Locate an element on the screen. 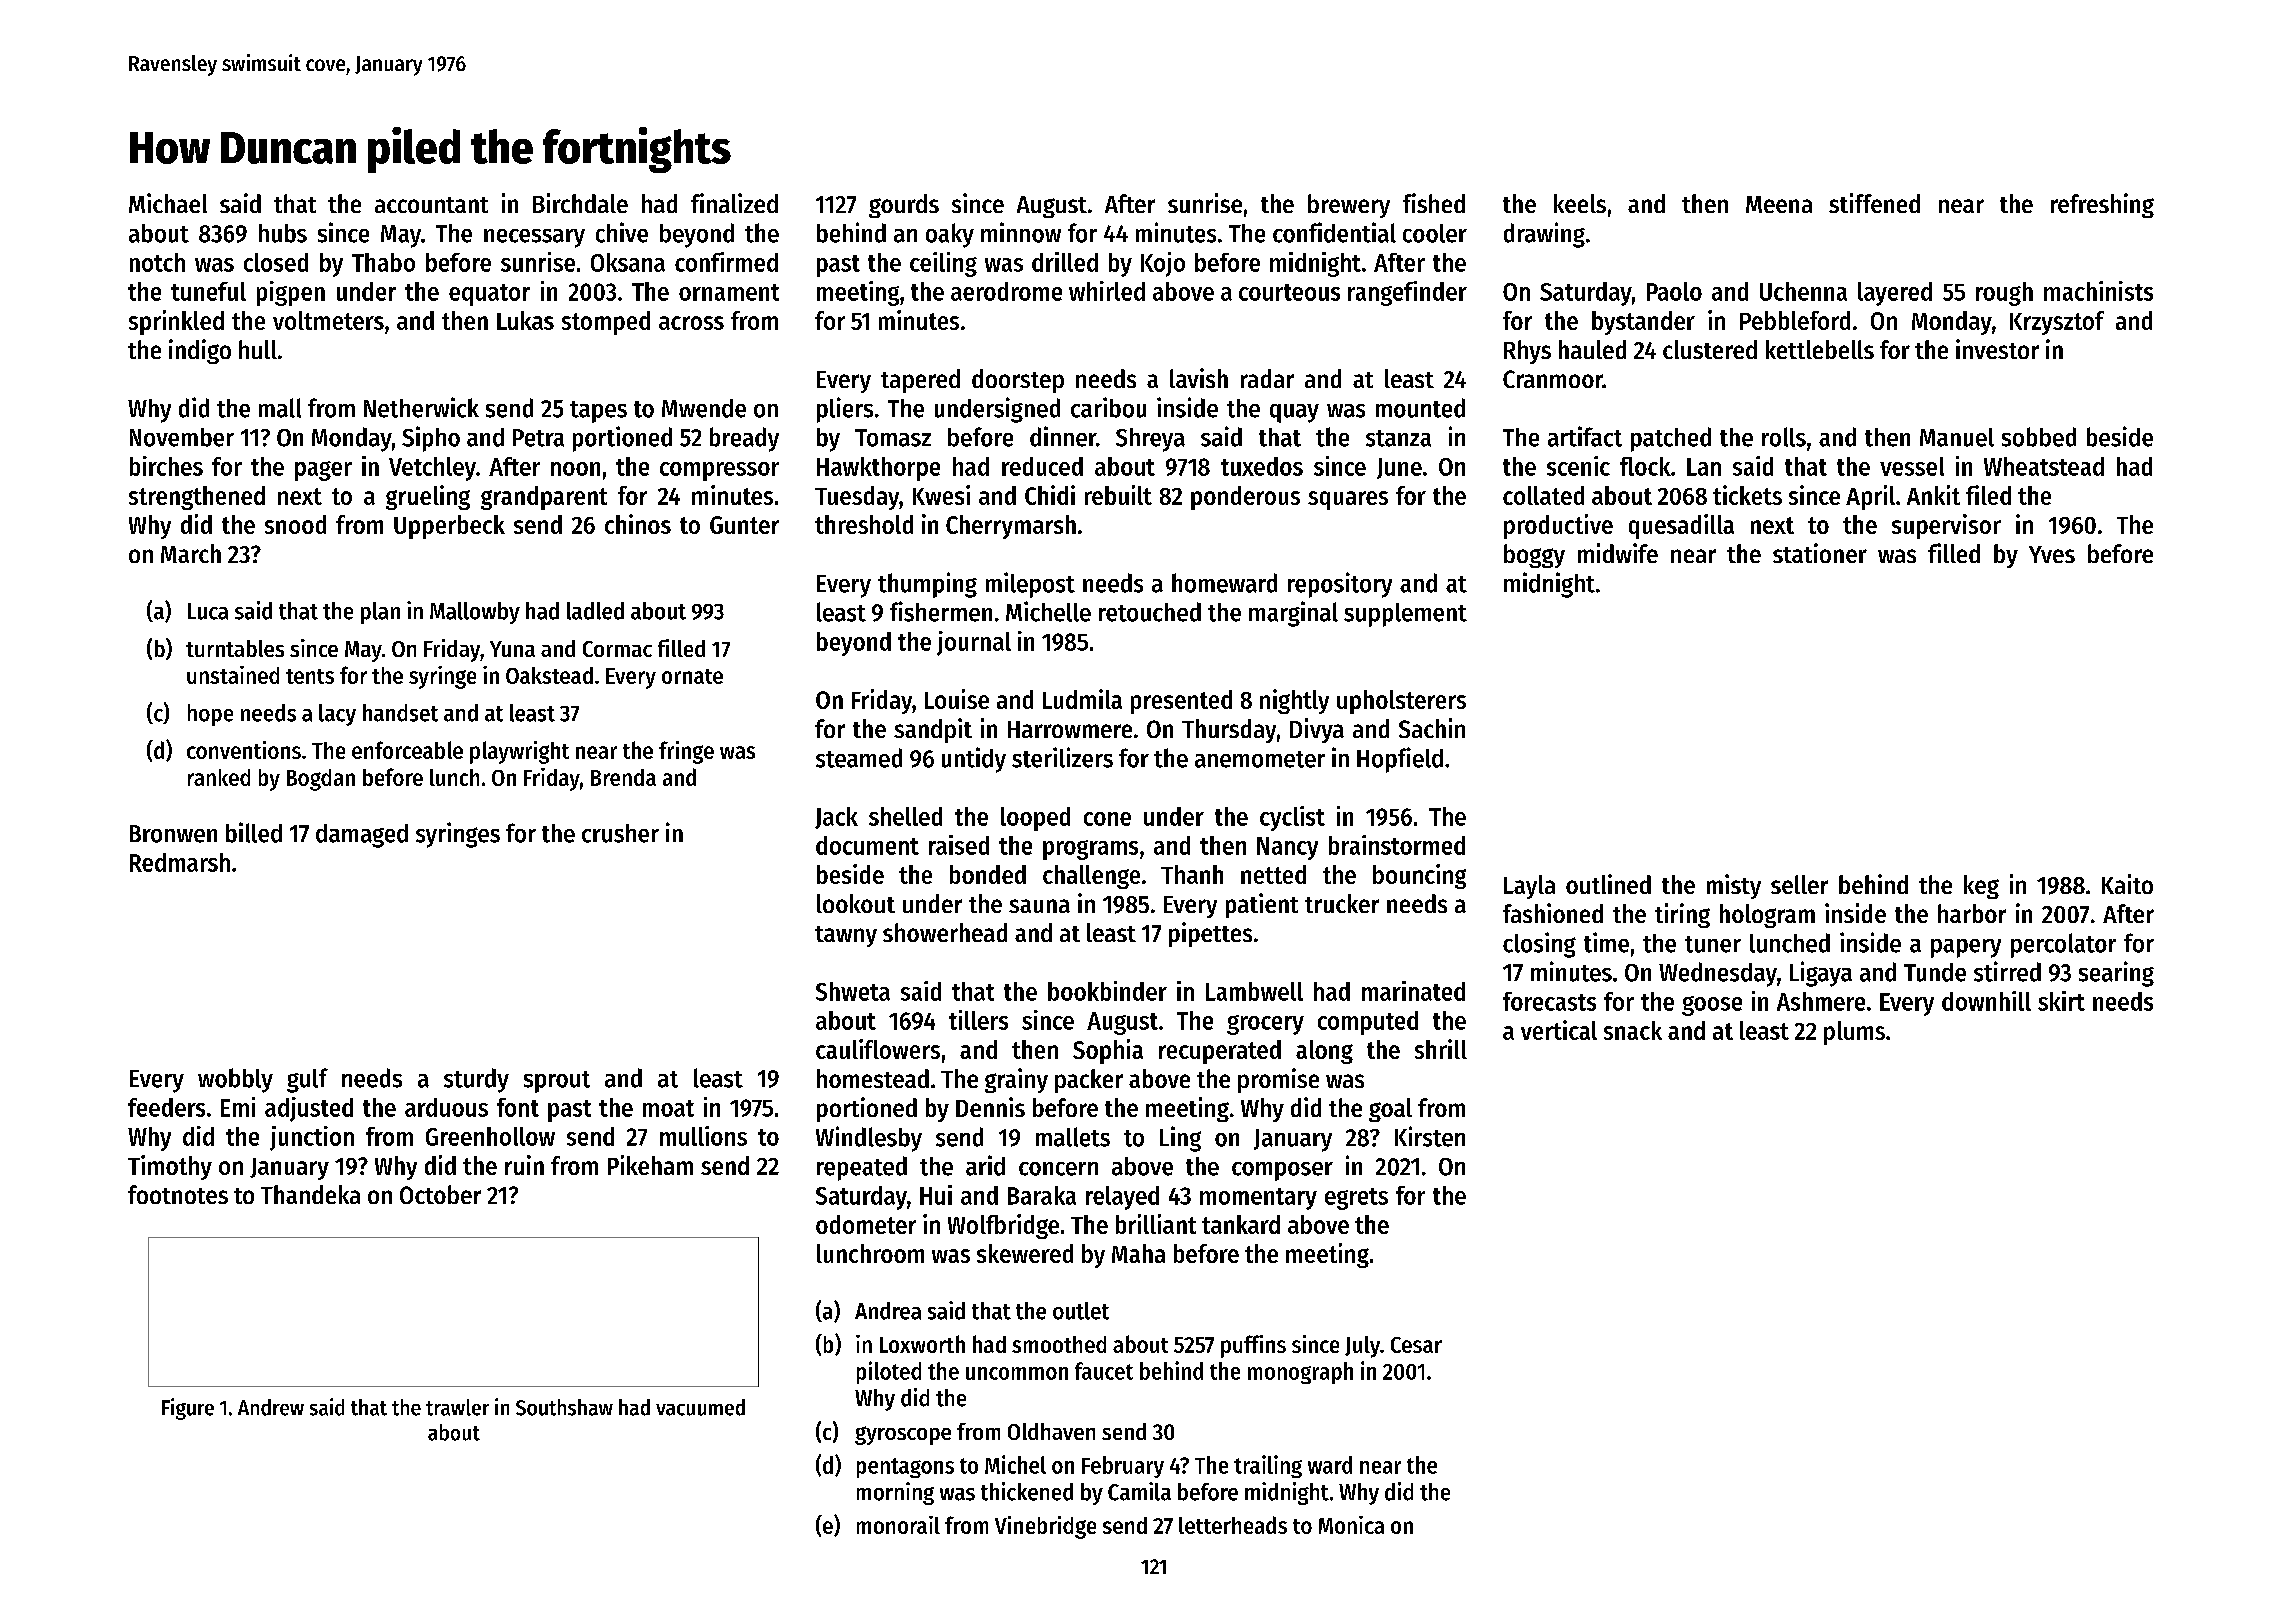 The image size is (2282, 1614). Figure is located at coordinates (188, 1409).
